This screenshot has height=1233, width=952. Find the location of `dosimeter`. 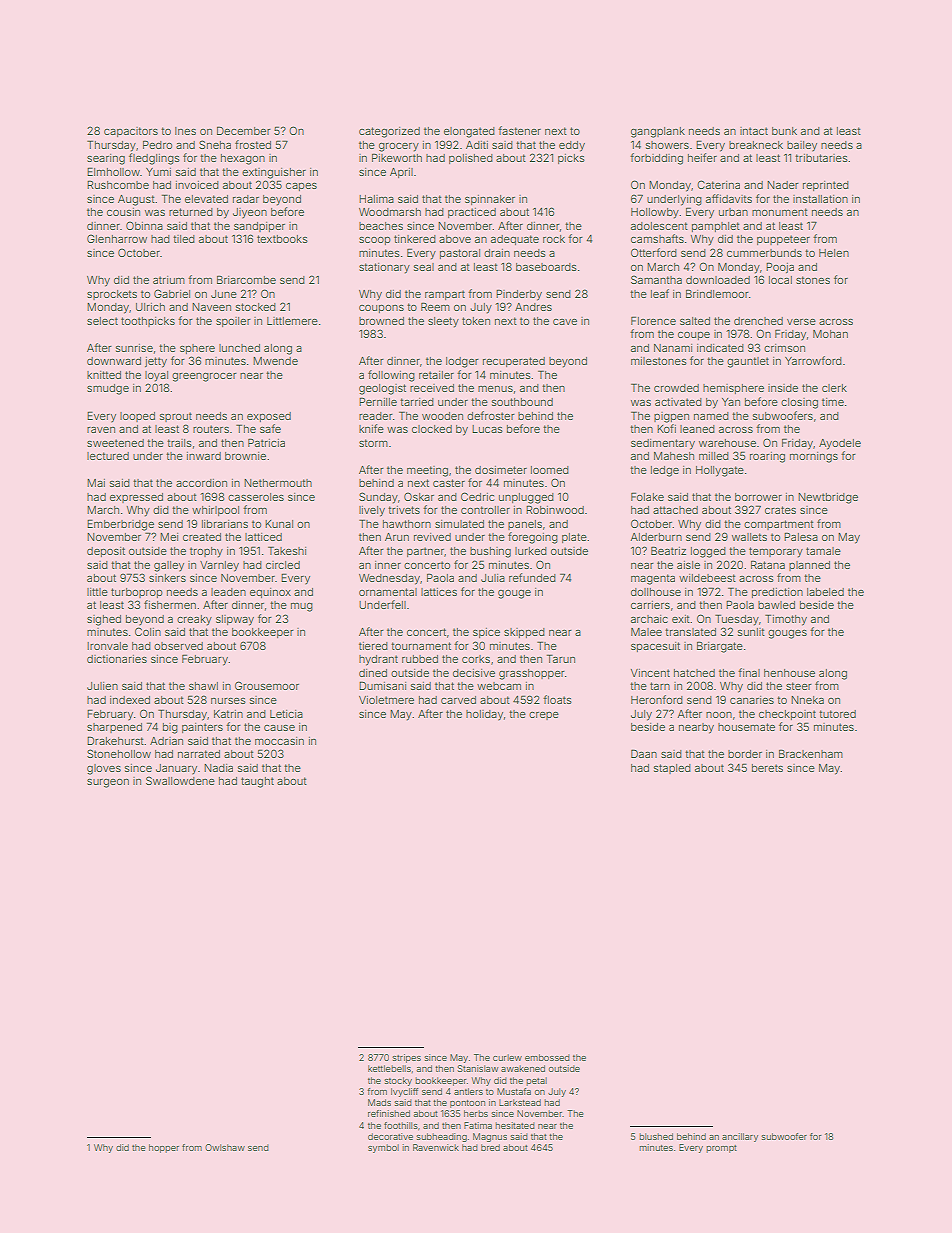

dosimeter is located at coordinates (501, 470).
